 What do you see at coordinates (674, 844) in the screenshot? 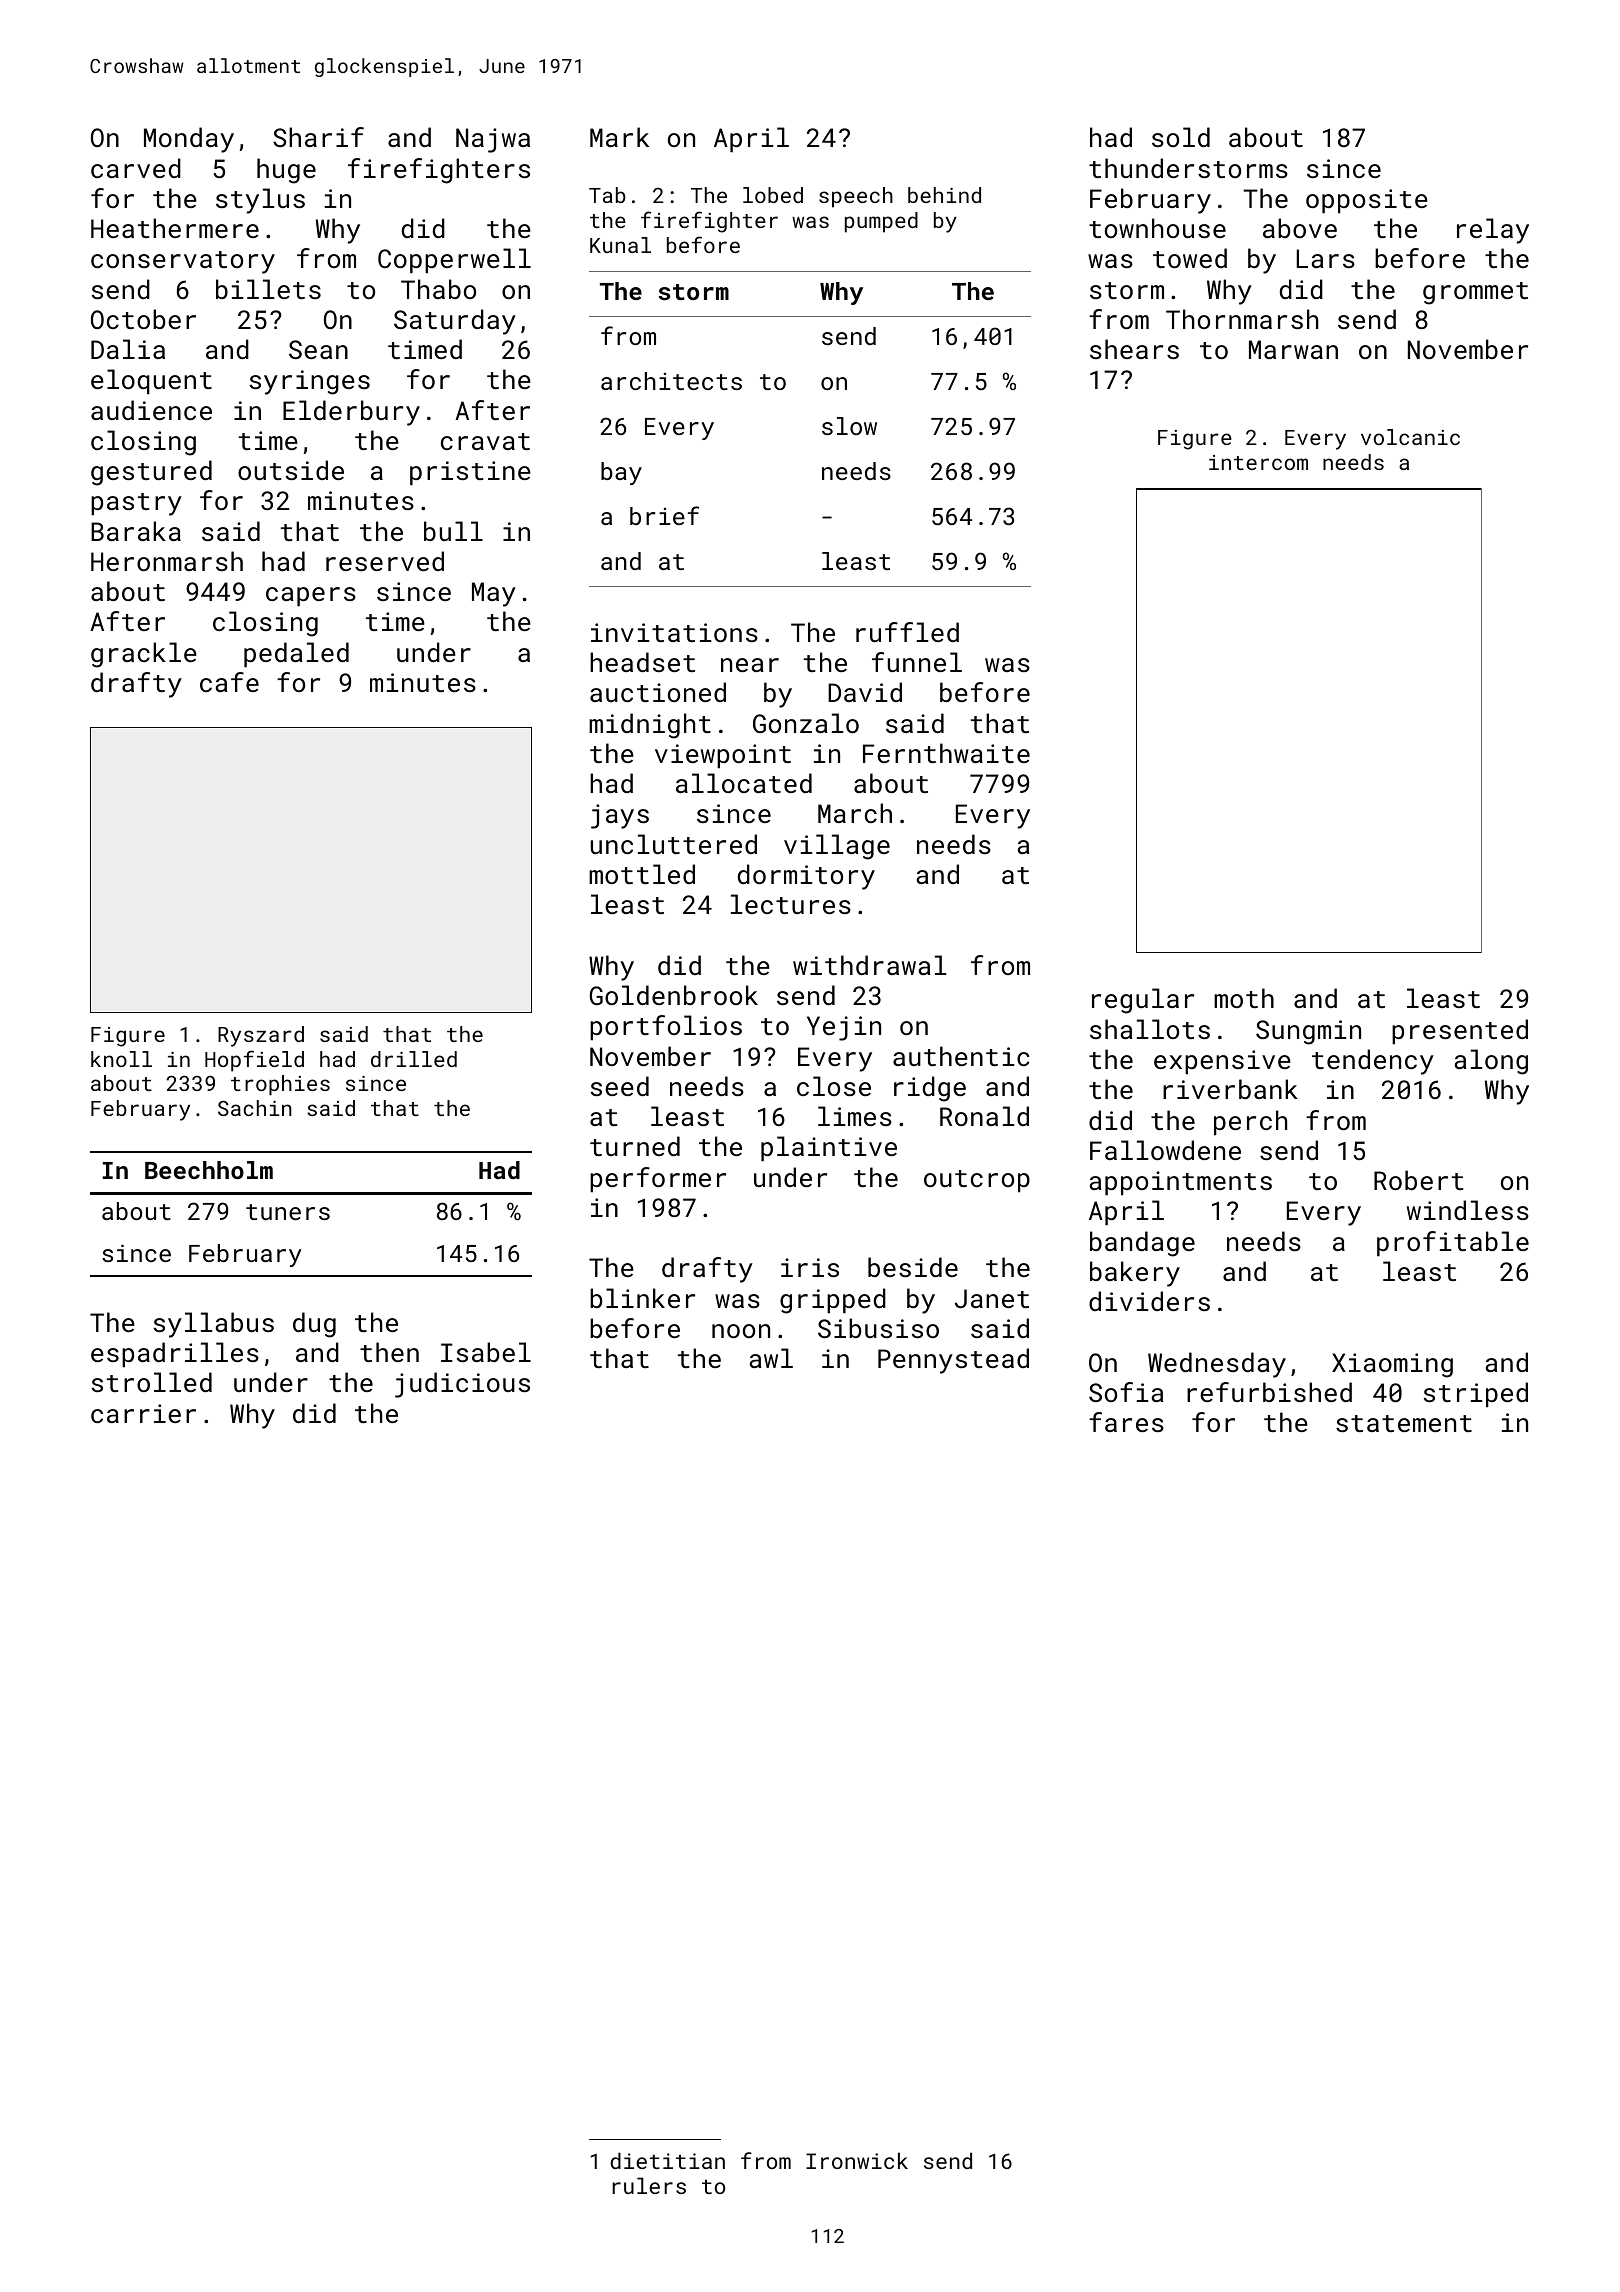
I see `uncluttered` at bounding box center [674, 844].
